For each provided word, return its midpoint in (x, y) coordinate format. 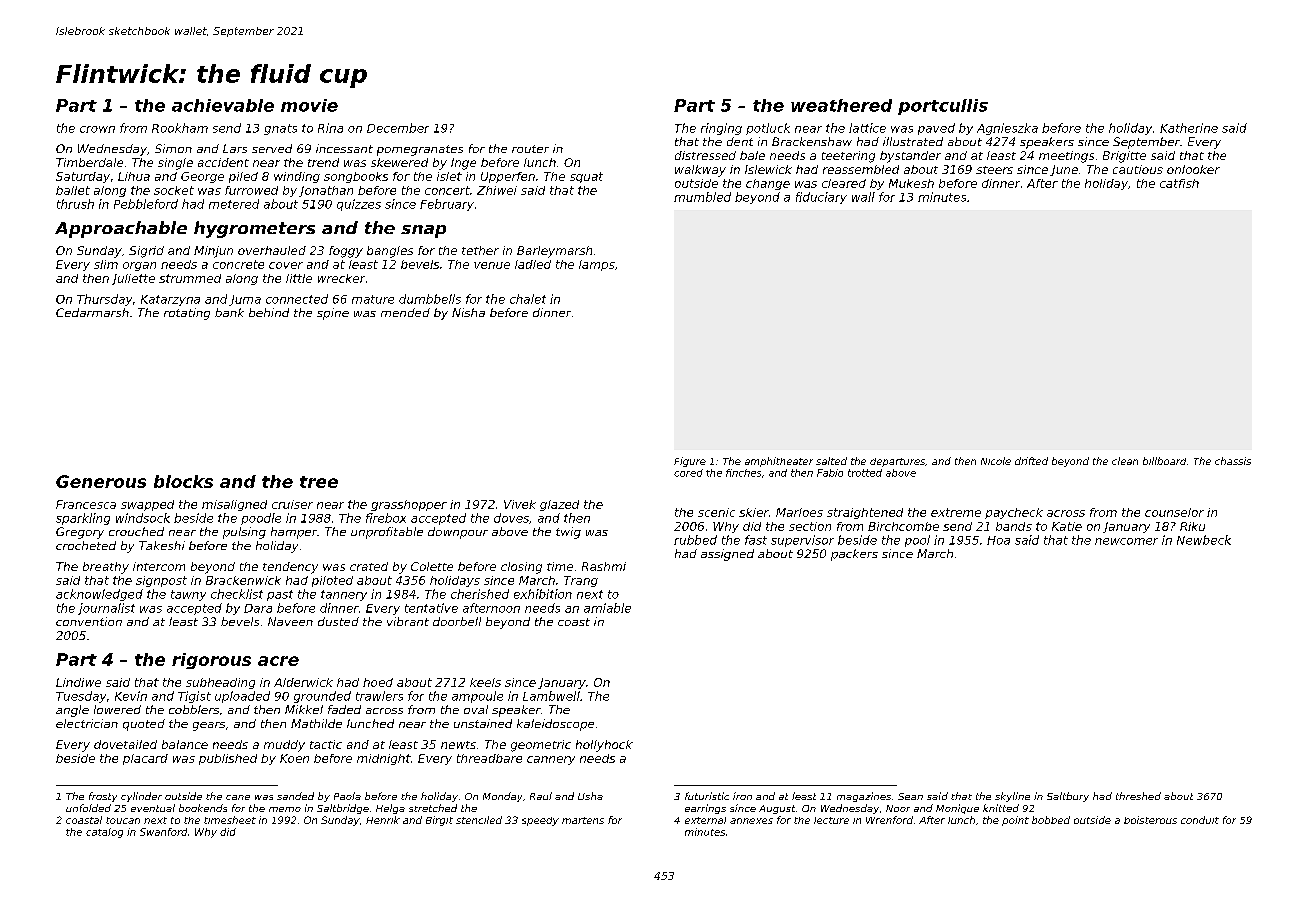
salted (831, 461)
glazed (559, 505)
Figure (690, 462)
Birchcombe (903, 526)
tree (319, 482)
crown (97, 129)
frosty (103, 797)
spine (333, 314)
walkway (700, 171)
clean (1125, 461)
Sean (910, 796)
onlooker (1193, 169)
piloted (332, 581)
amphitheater (779, 462)
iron (742, 796)
